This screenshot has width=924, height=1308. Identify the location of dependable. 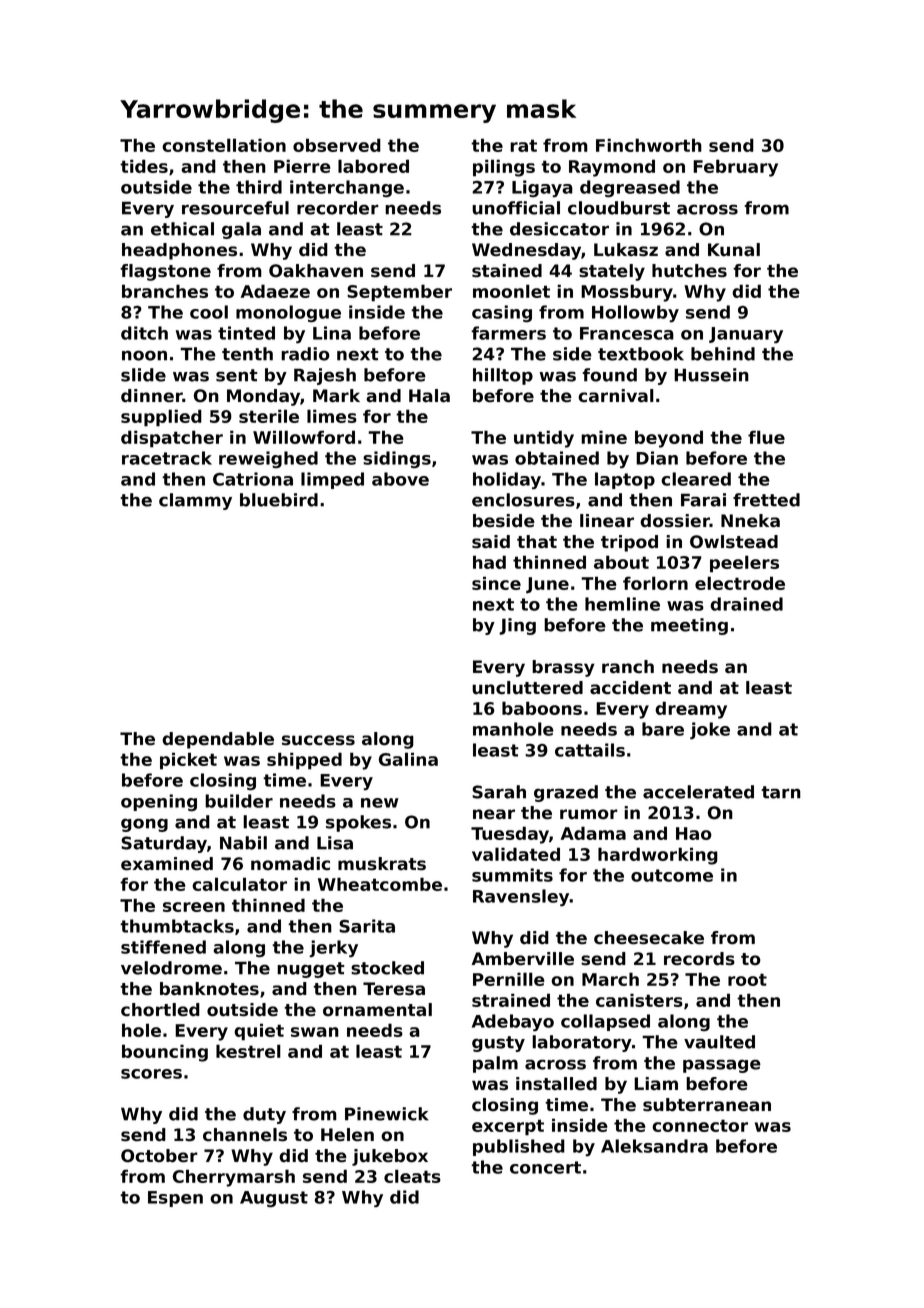
(218, 740).
